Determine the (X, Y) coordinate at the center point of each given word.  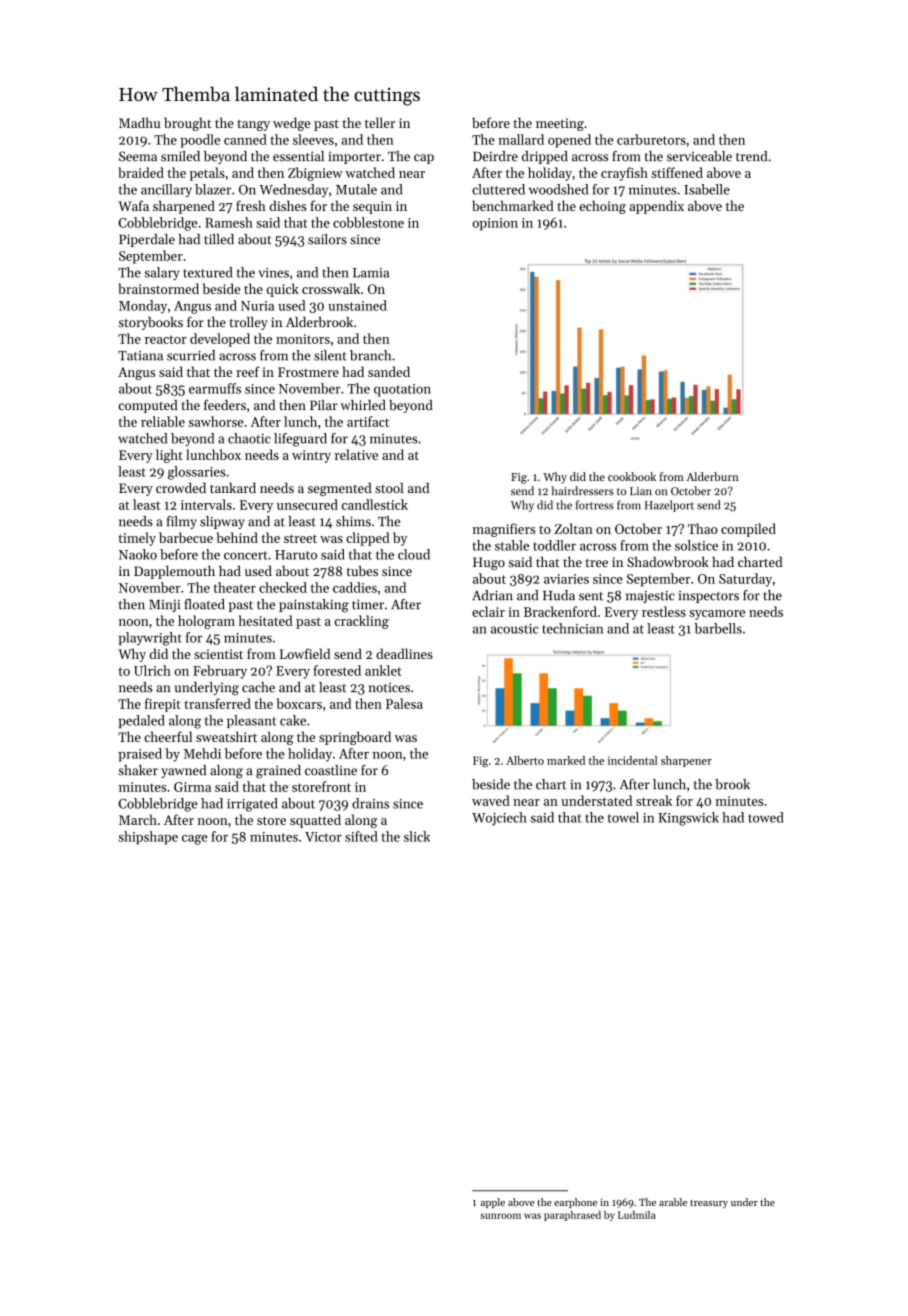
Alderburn (712, 476)
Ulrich (152, 670)
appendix (656, 207)
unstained (357, 305)
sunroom (500, 1216)
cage (195, 840)
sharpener (686, 761)
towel (623, 817)
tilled (219, 239)
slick (417, 836)
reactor (166, 339)
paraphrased (572, 1216)
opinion (495, 224)
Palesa (404, 703)
